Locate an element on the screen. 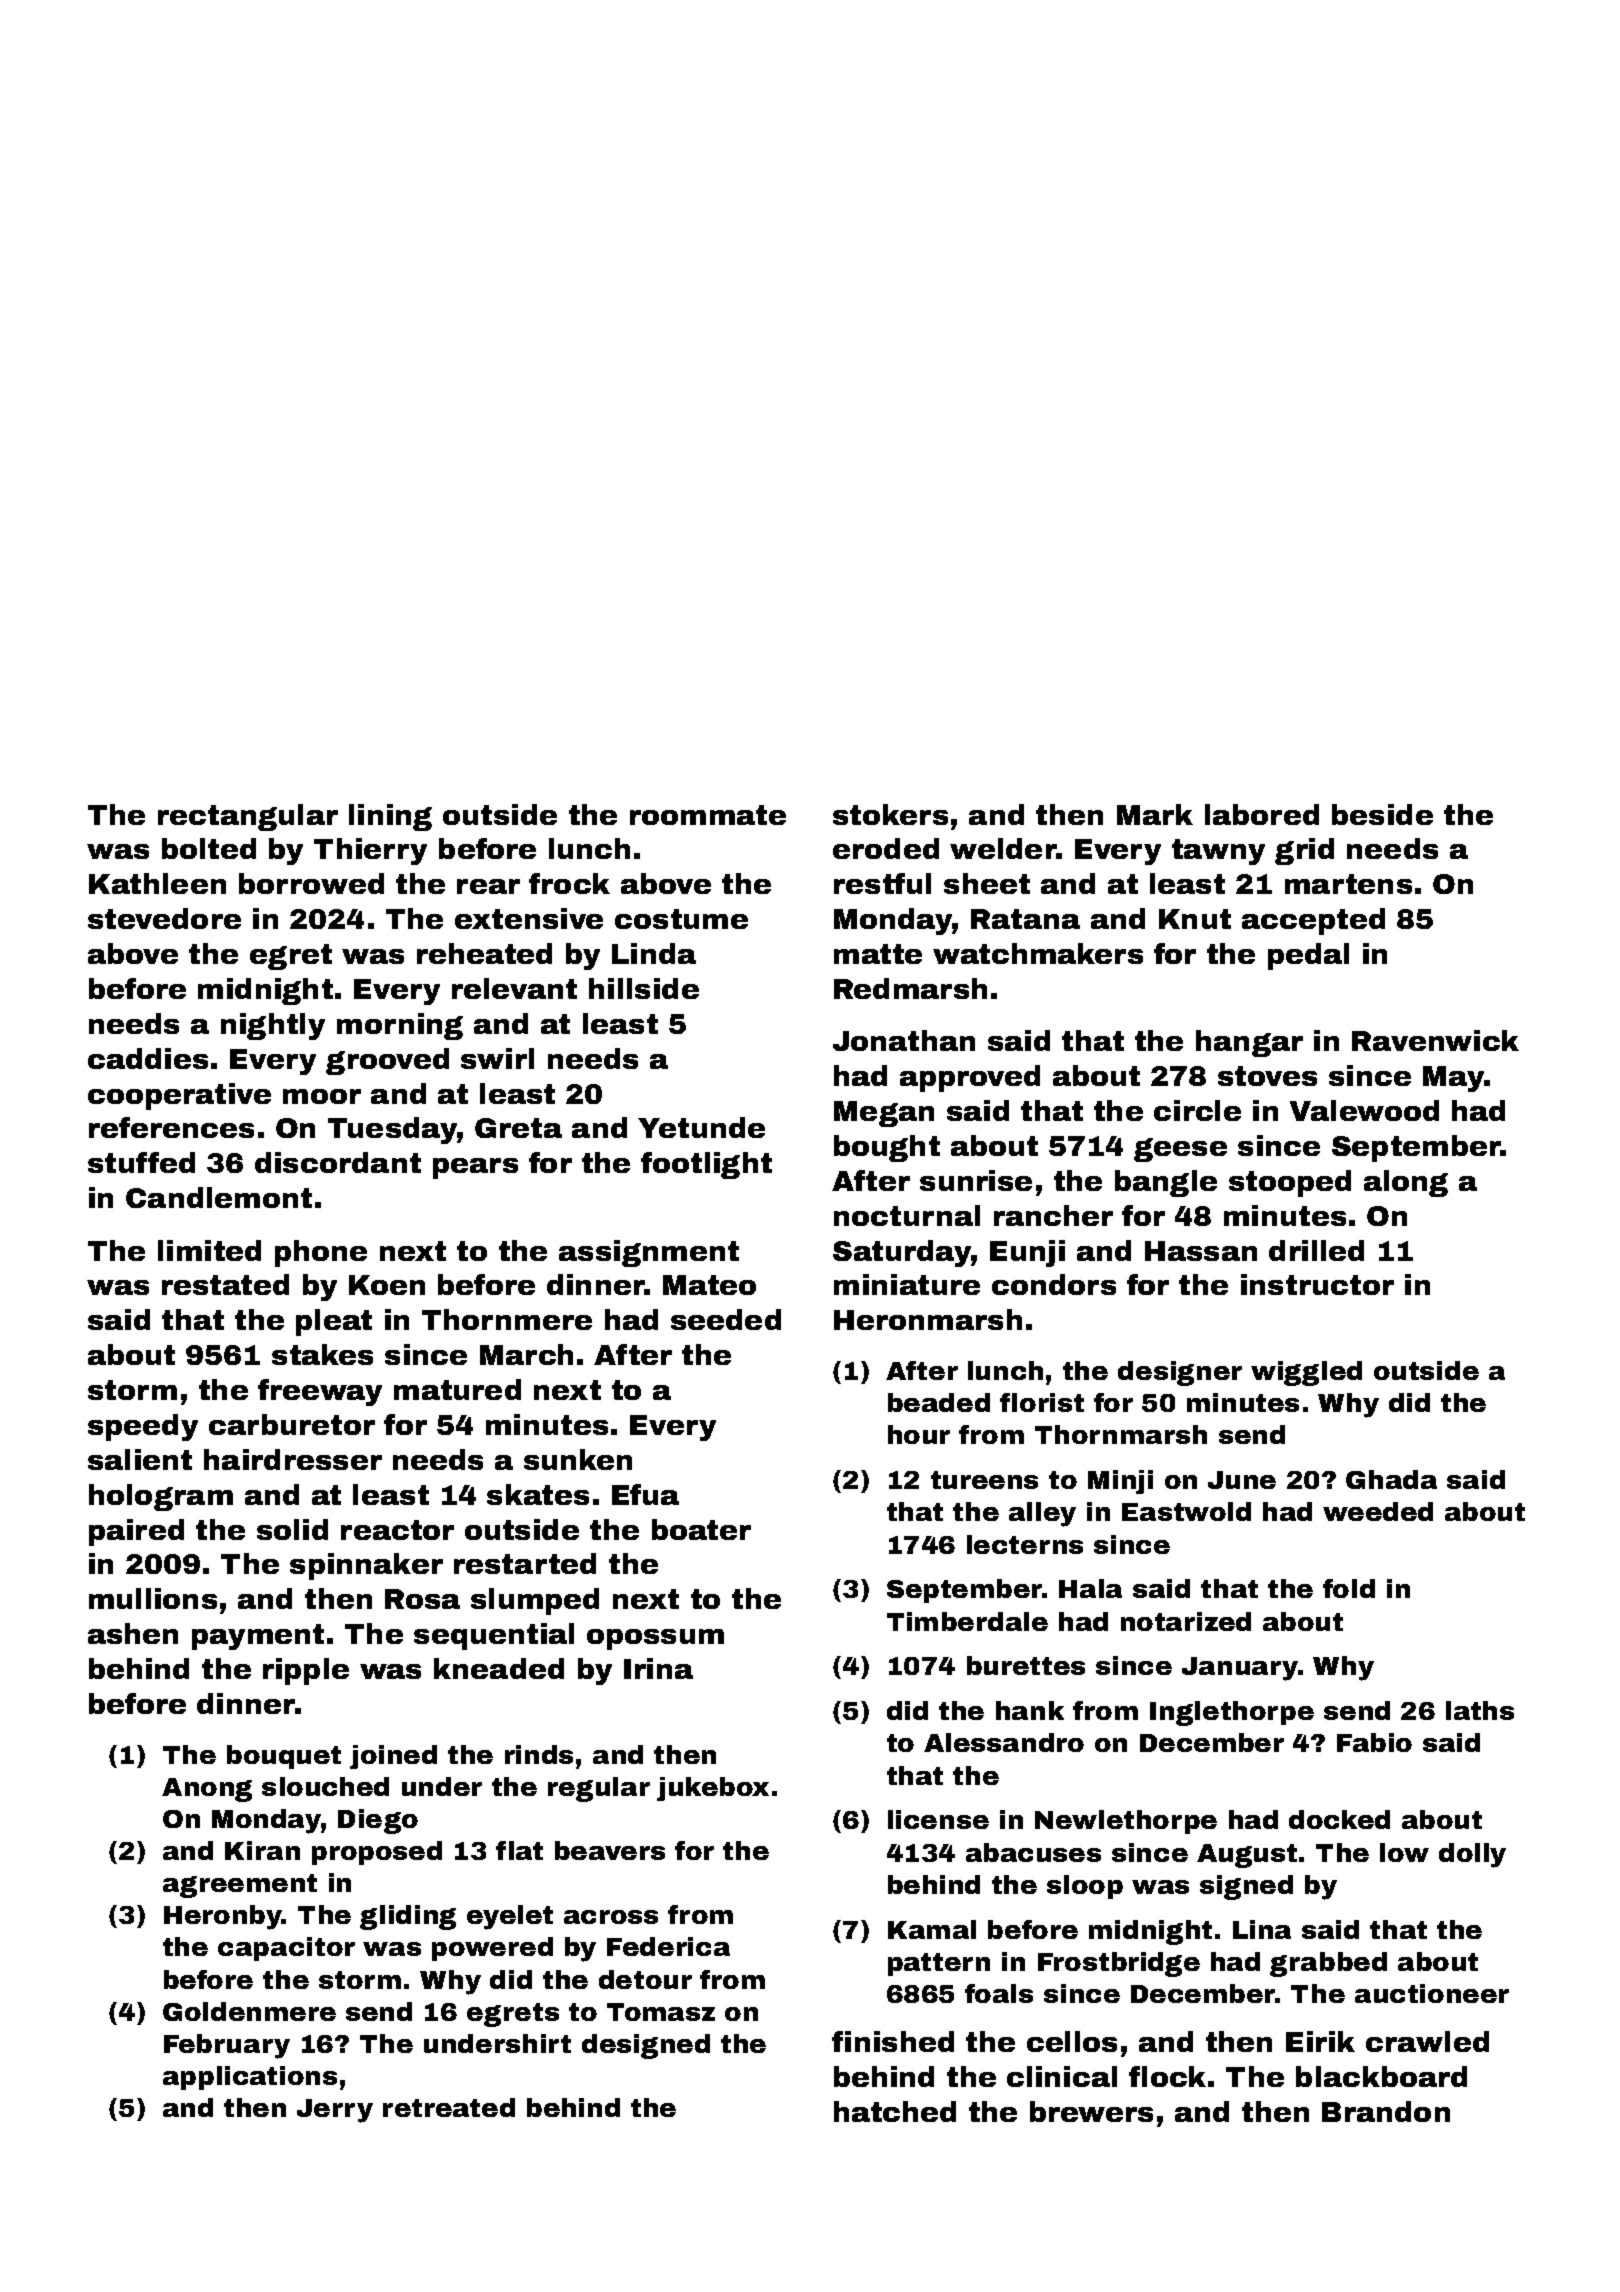 The image size is (1620, 2292). stooped is located at coordinates (1290, 1183).
